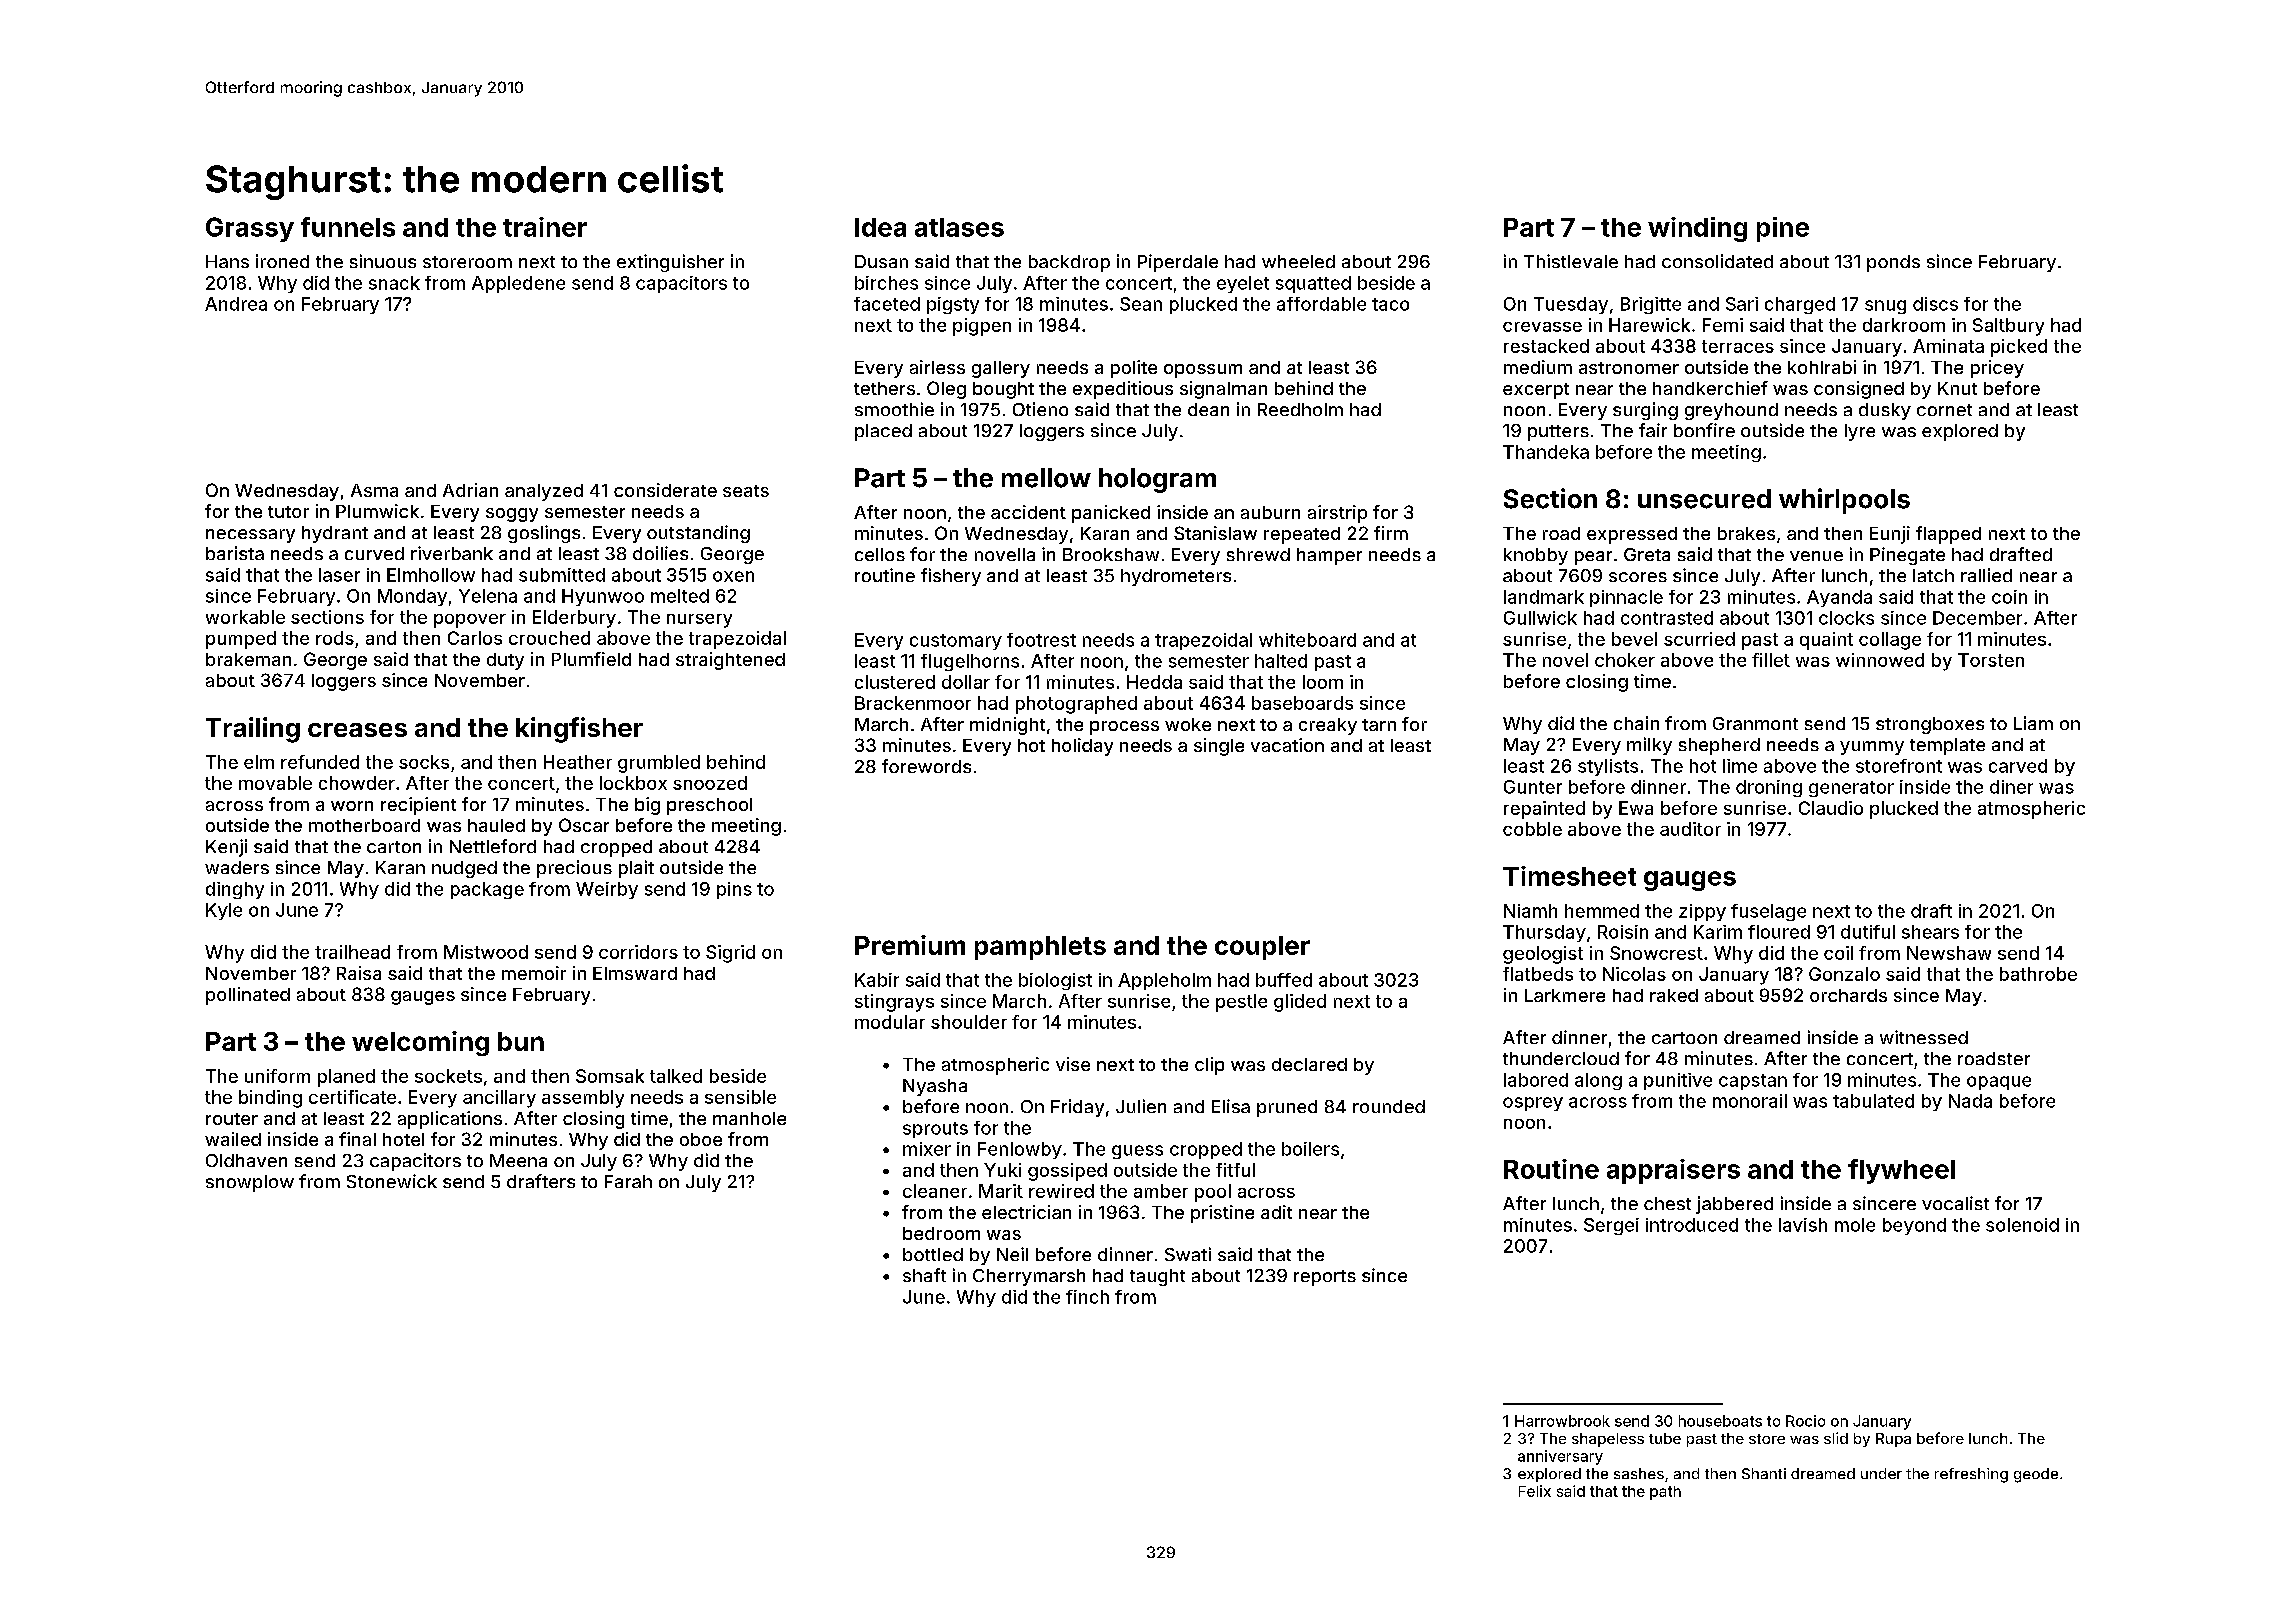 This document has height=1620, width=2292. I want to click on shaft, so click(924, 1275).
